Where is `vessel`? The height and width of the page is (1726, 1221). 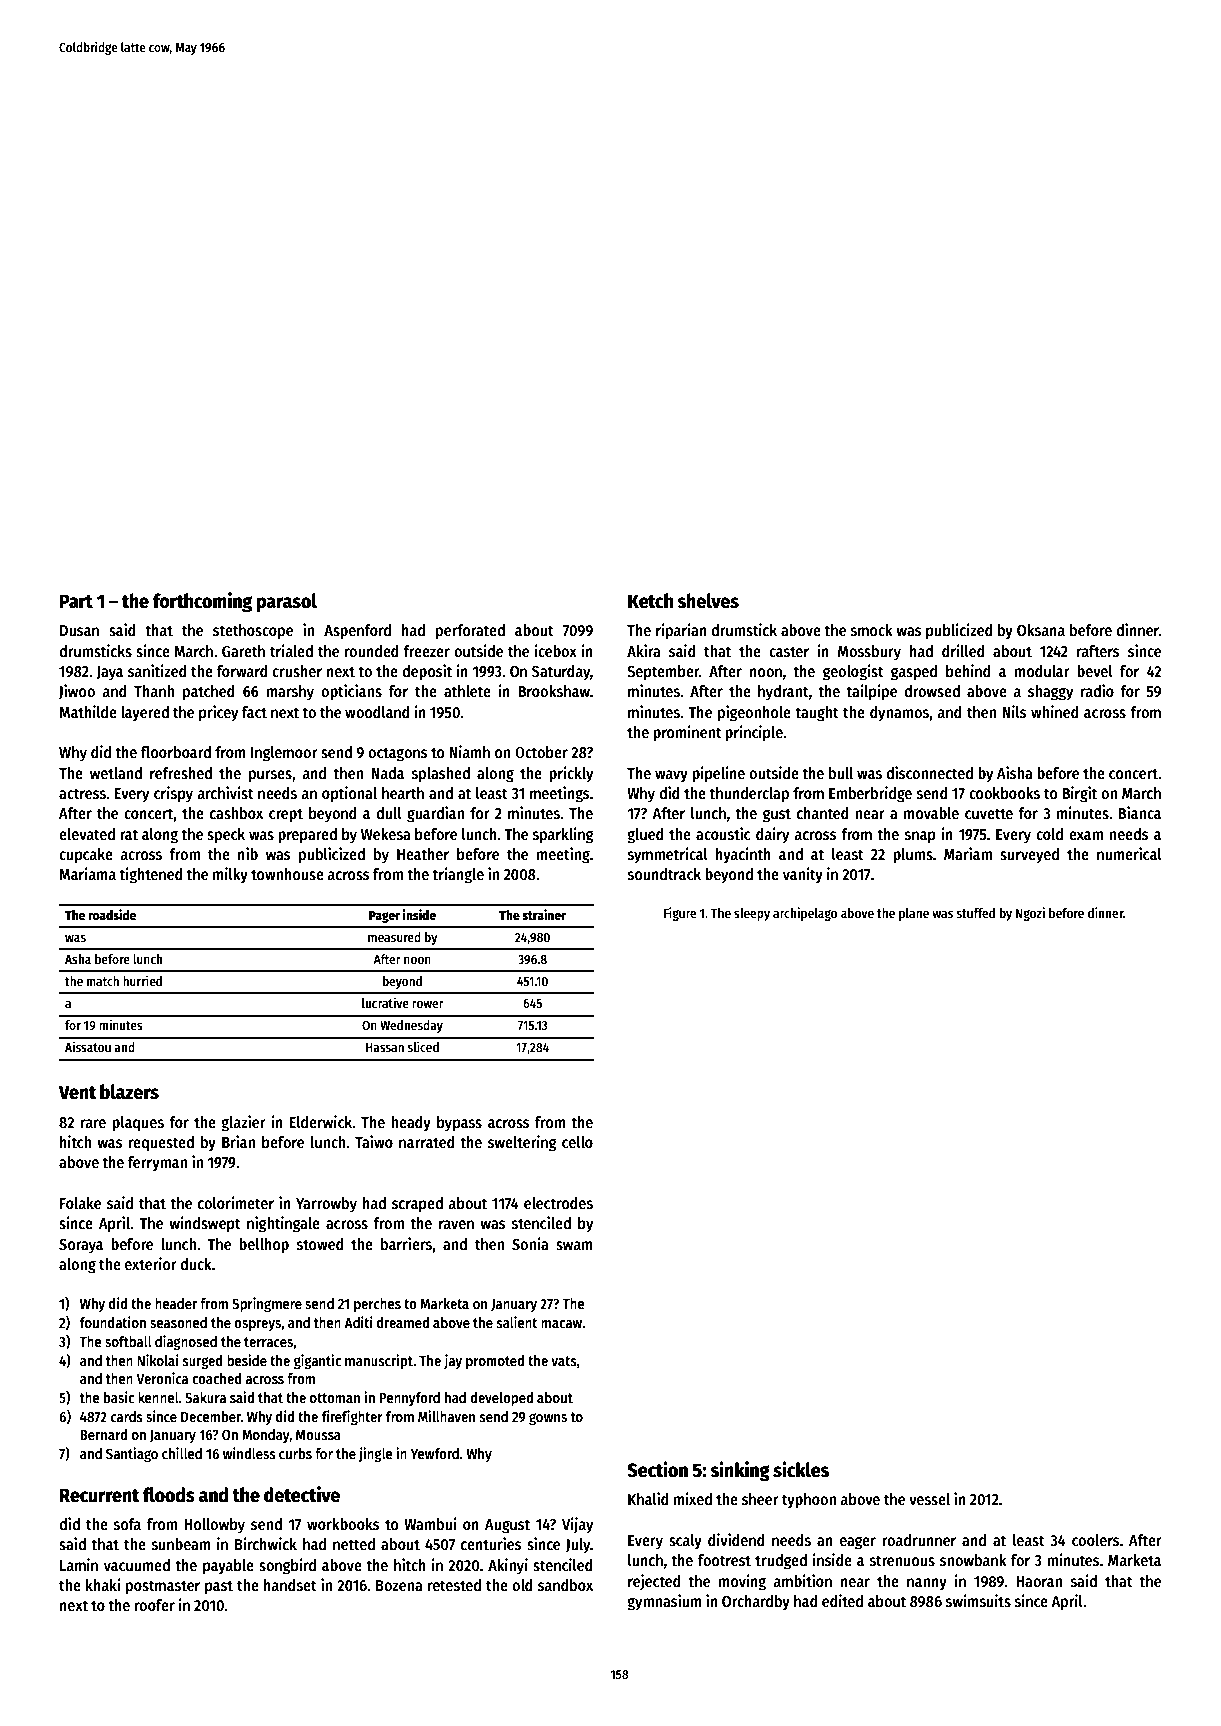 vessel is located at coordinates (929, 1499).
